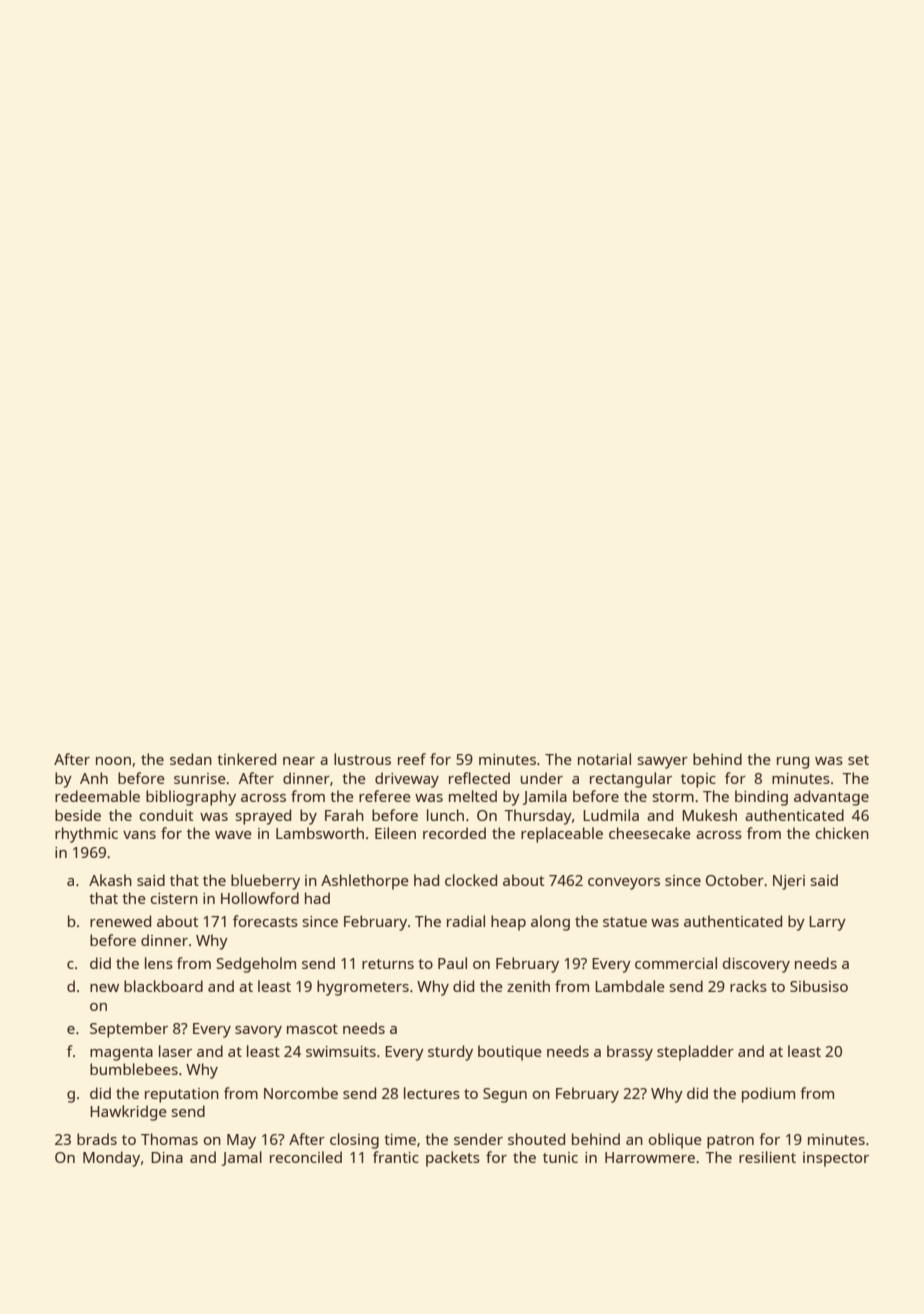 The height and width of the page is (1314, 924). Describe the element at coordinates (793, 763) in the page. I see `rung` at that location.
